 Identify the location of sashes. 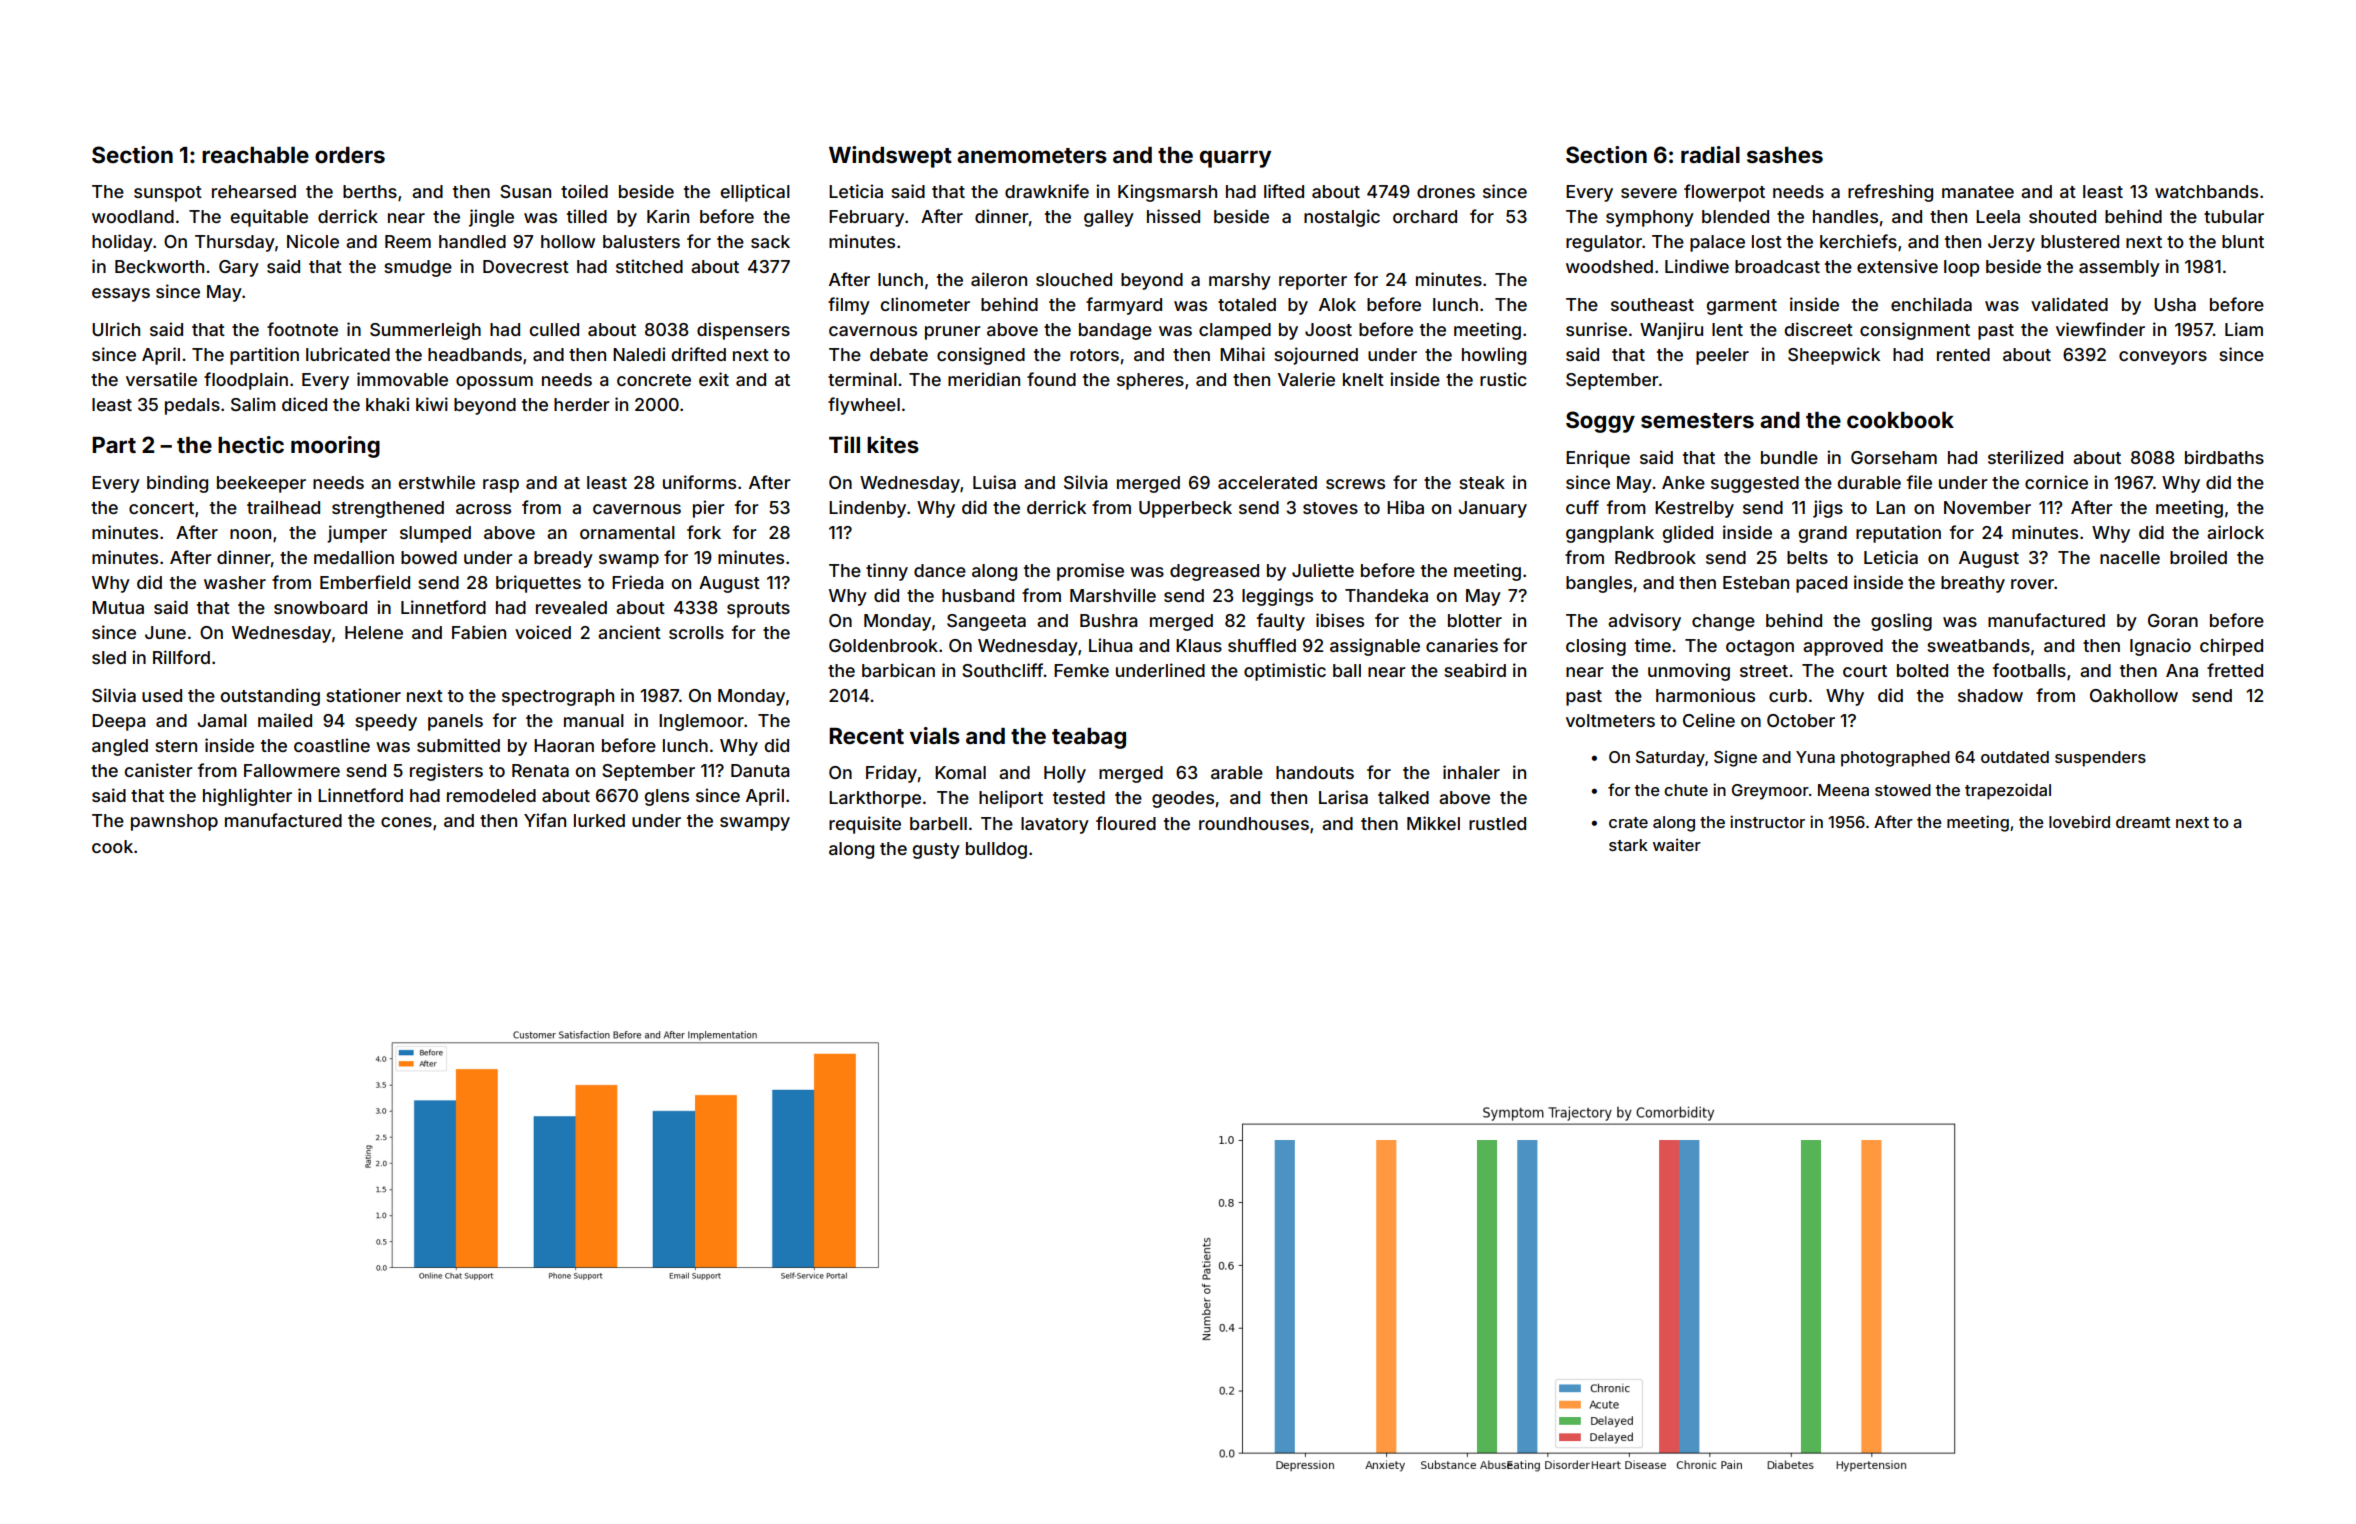
(1785, 155).
